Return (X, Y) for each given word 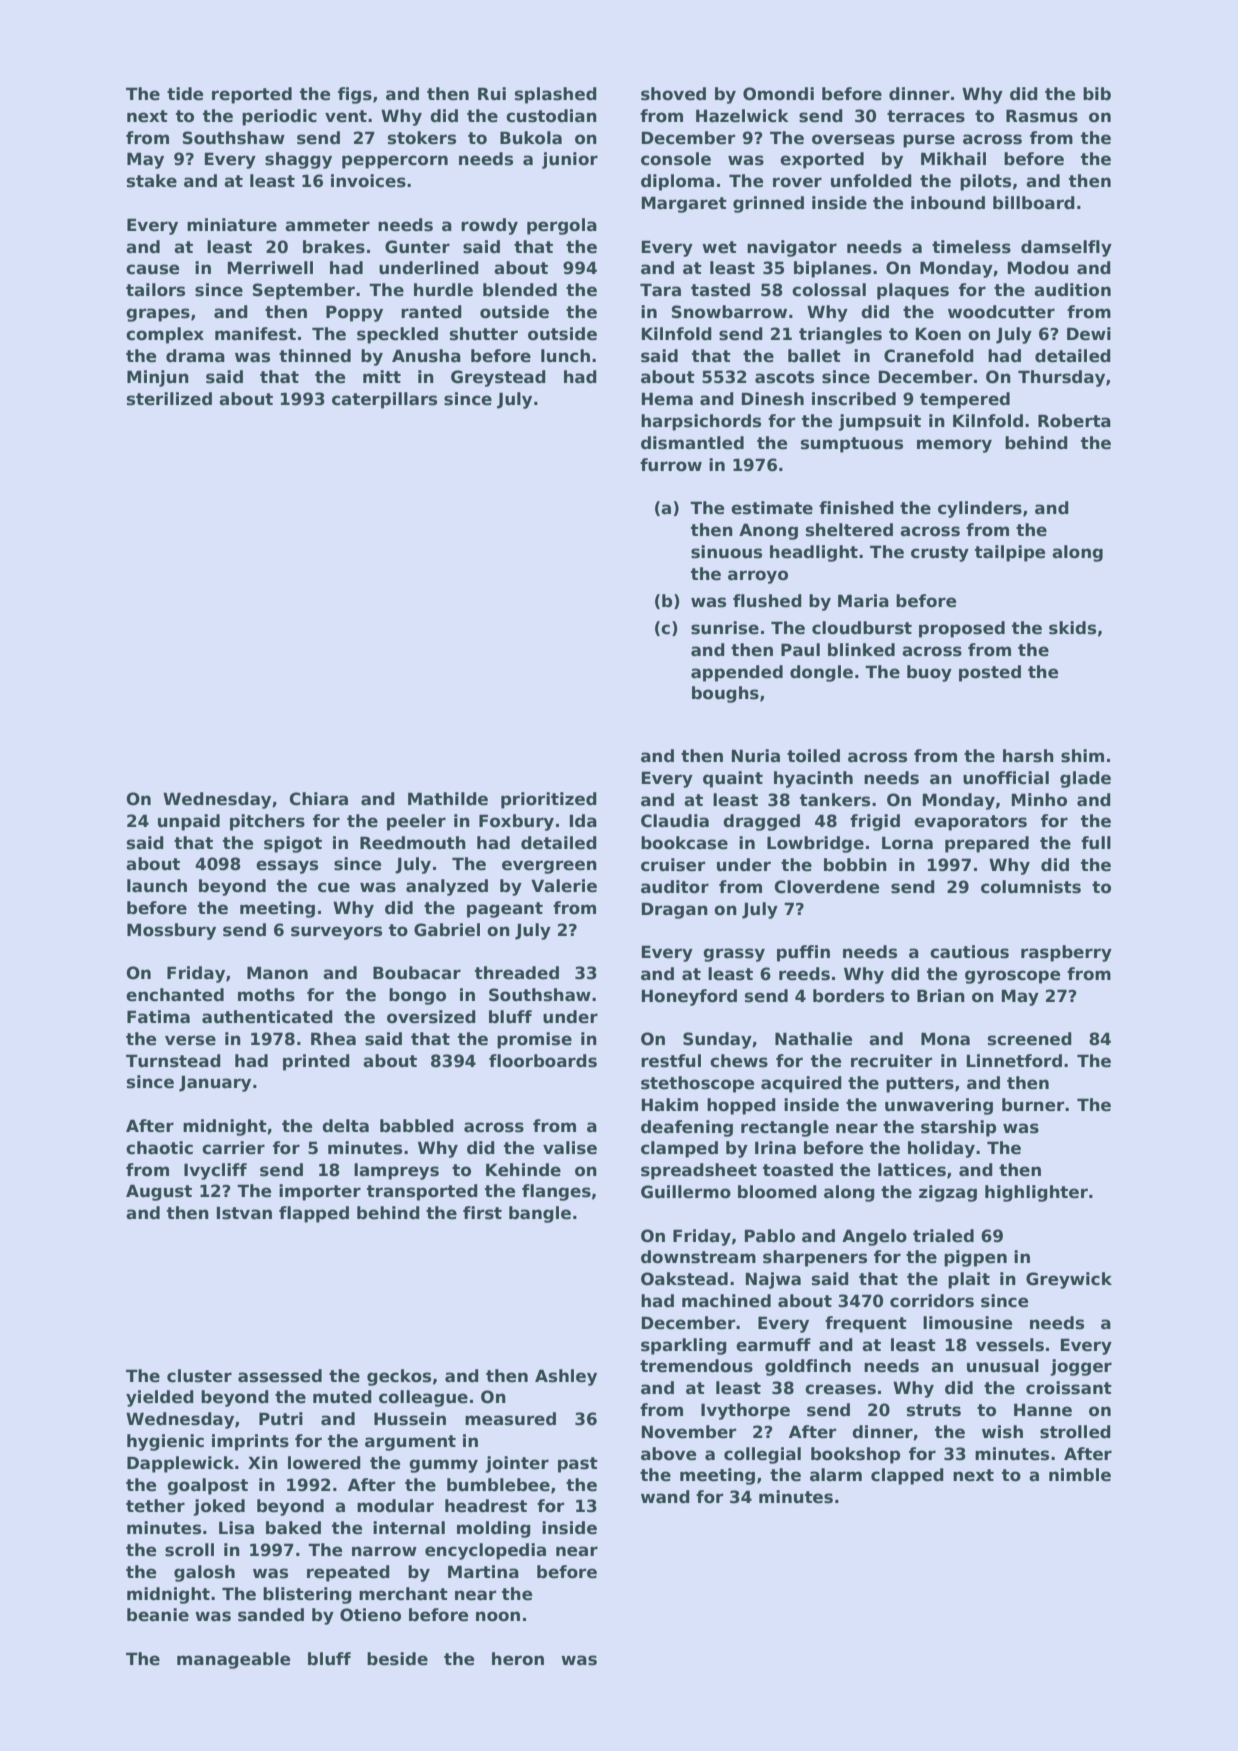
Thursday (1061, 378)
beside (397, 1659)
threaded (517, 973)
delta (345, 1126)
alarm (836, 1475)
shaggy (298, 160)
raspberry (1066, 953)
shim (1082, 756)
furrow (671, 465)
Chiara (318, 799)
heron (518, 1659)
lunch (565, 356)
